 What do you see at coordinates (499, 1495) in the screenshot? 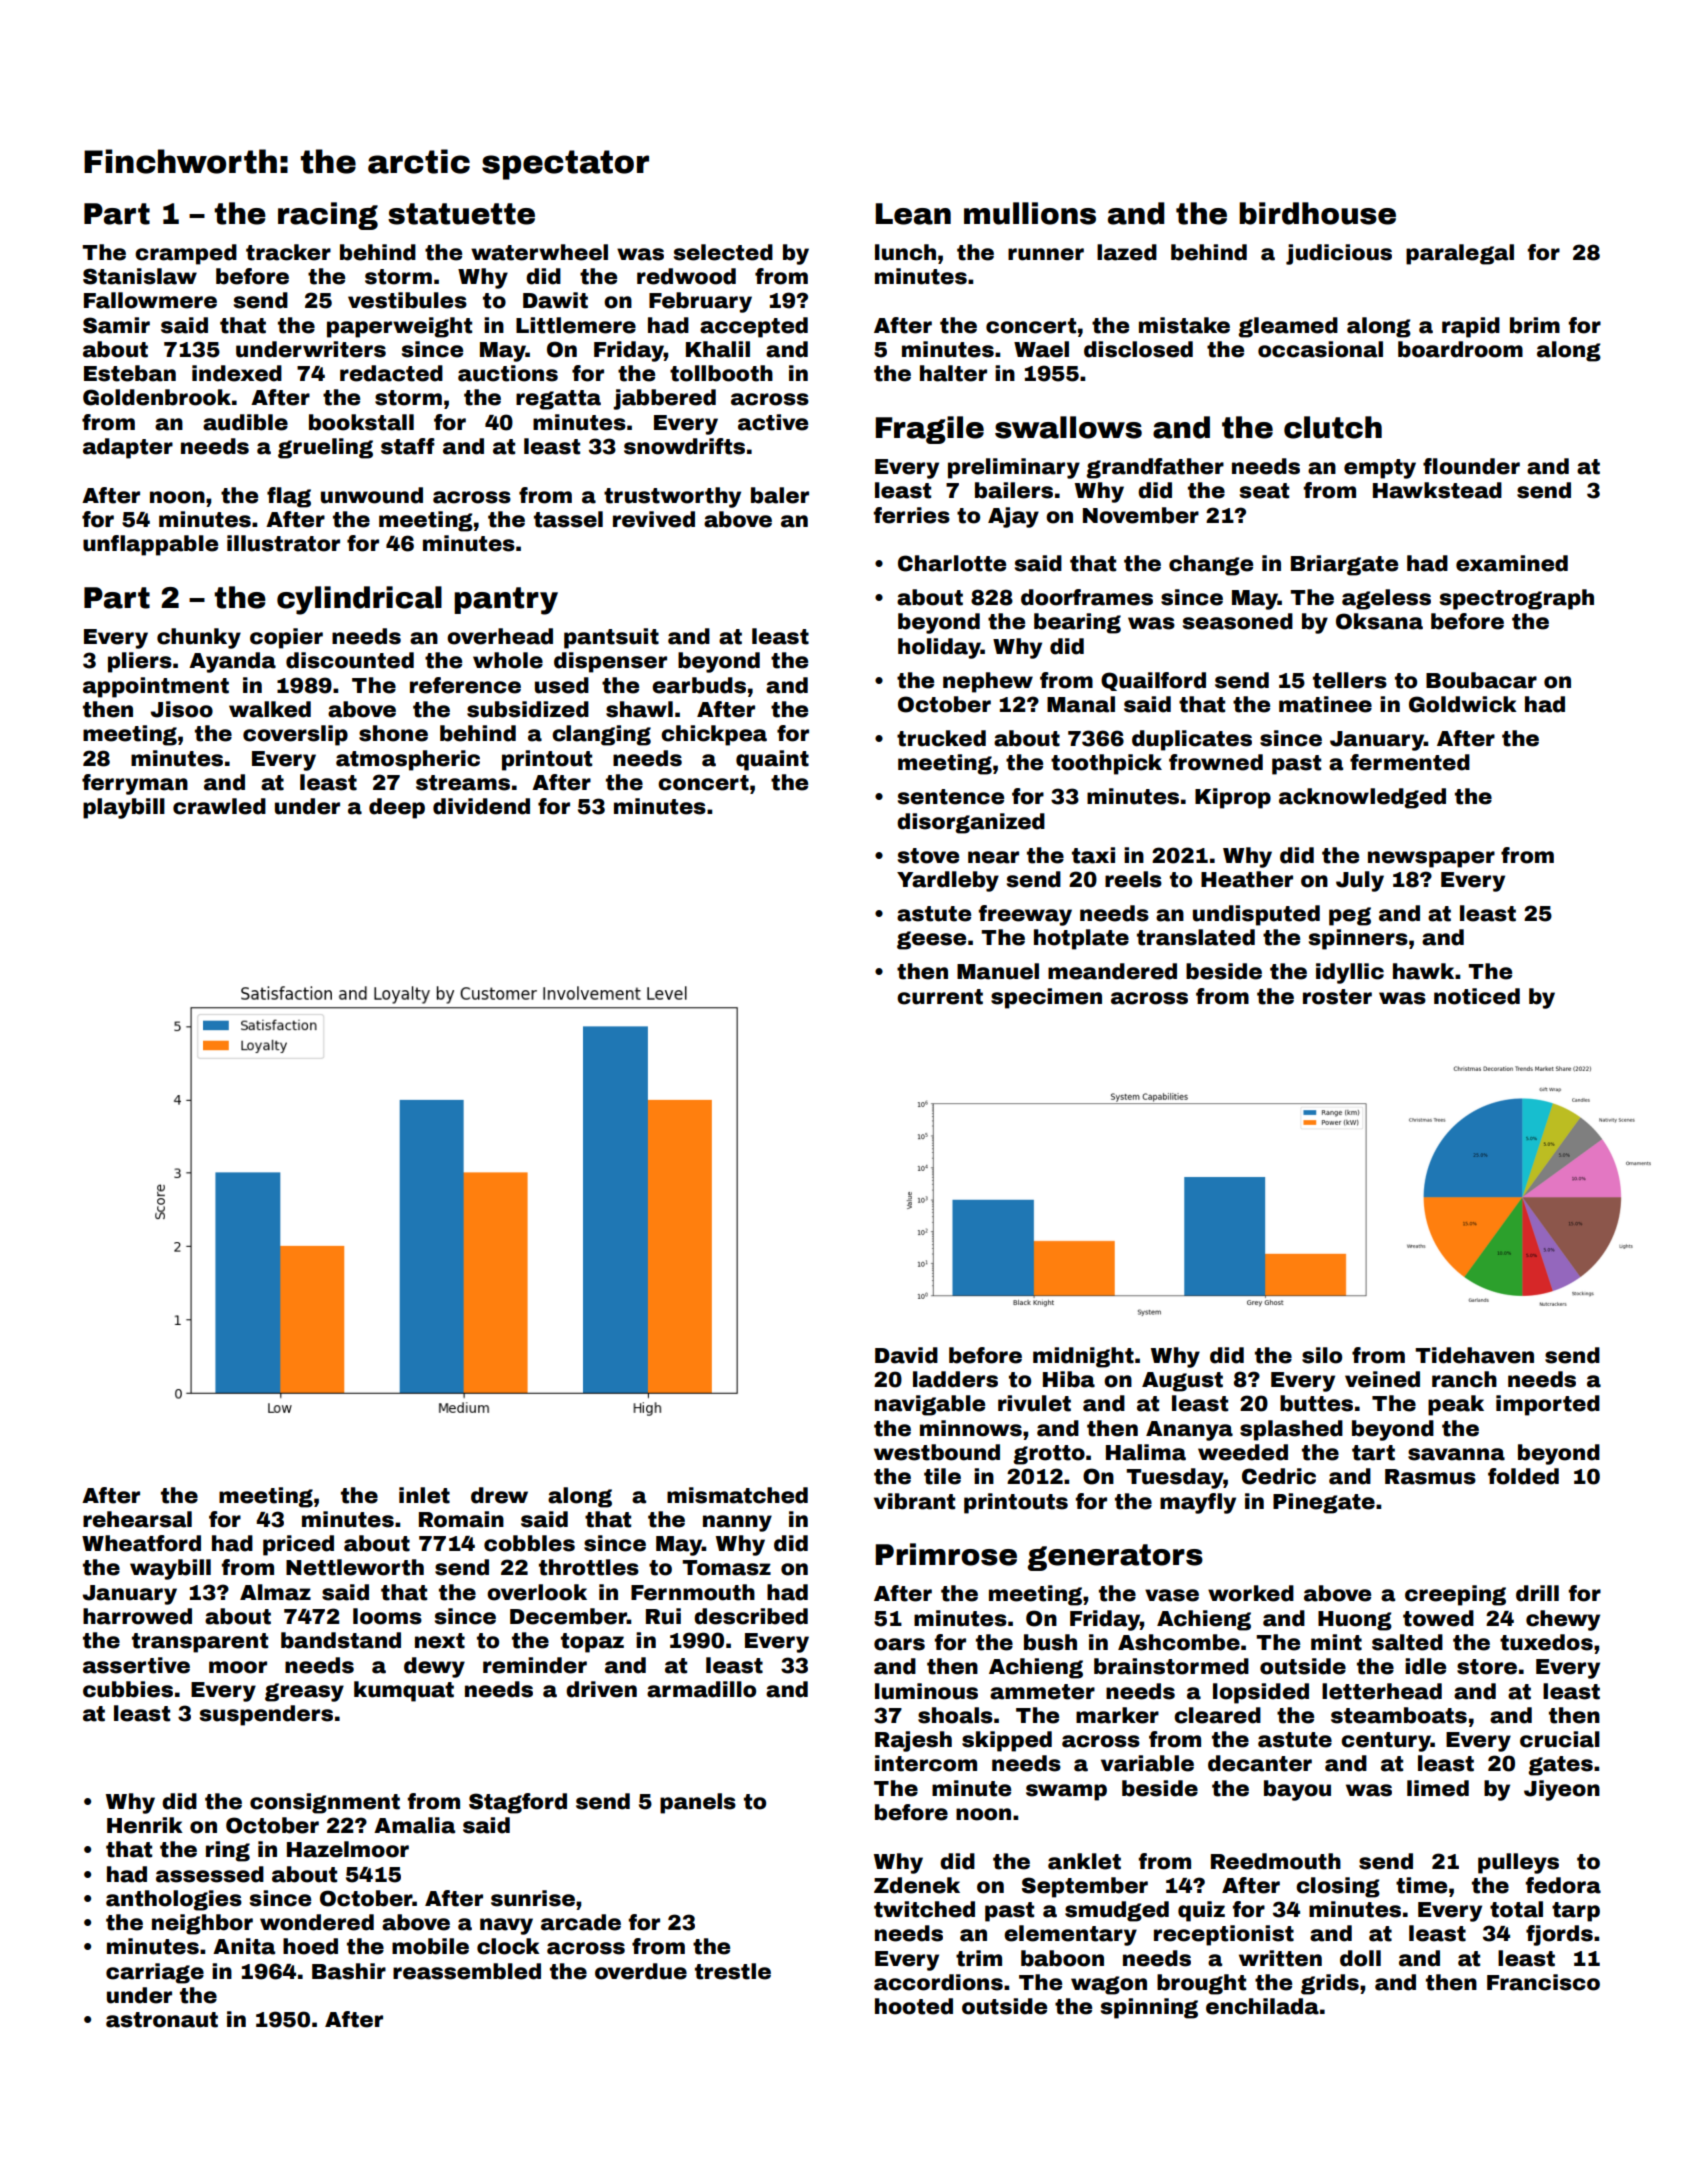
I see `drew` at bounding box center [499, 1495].
